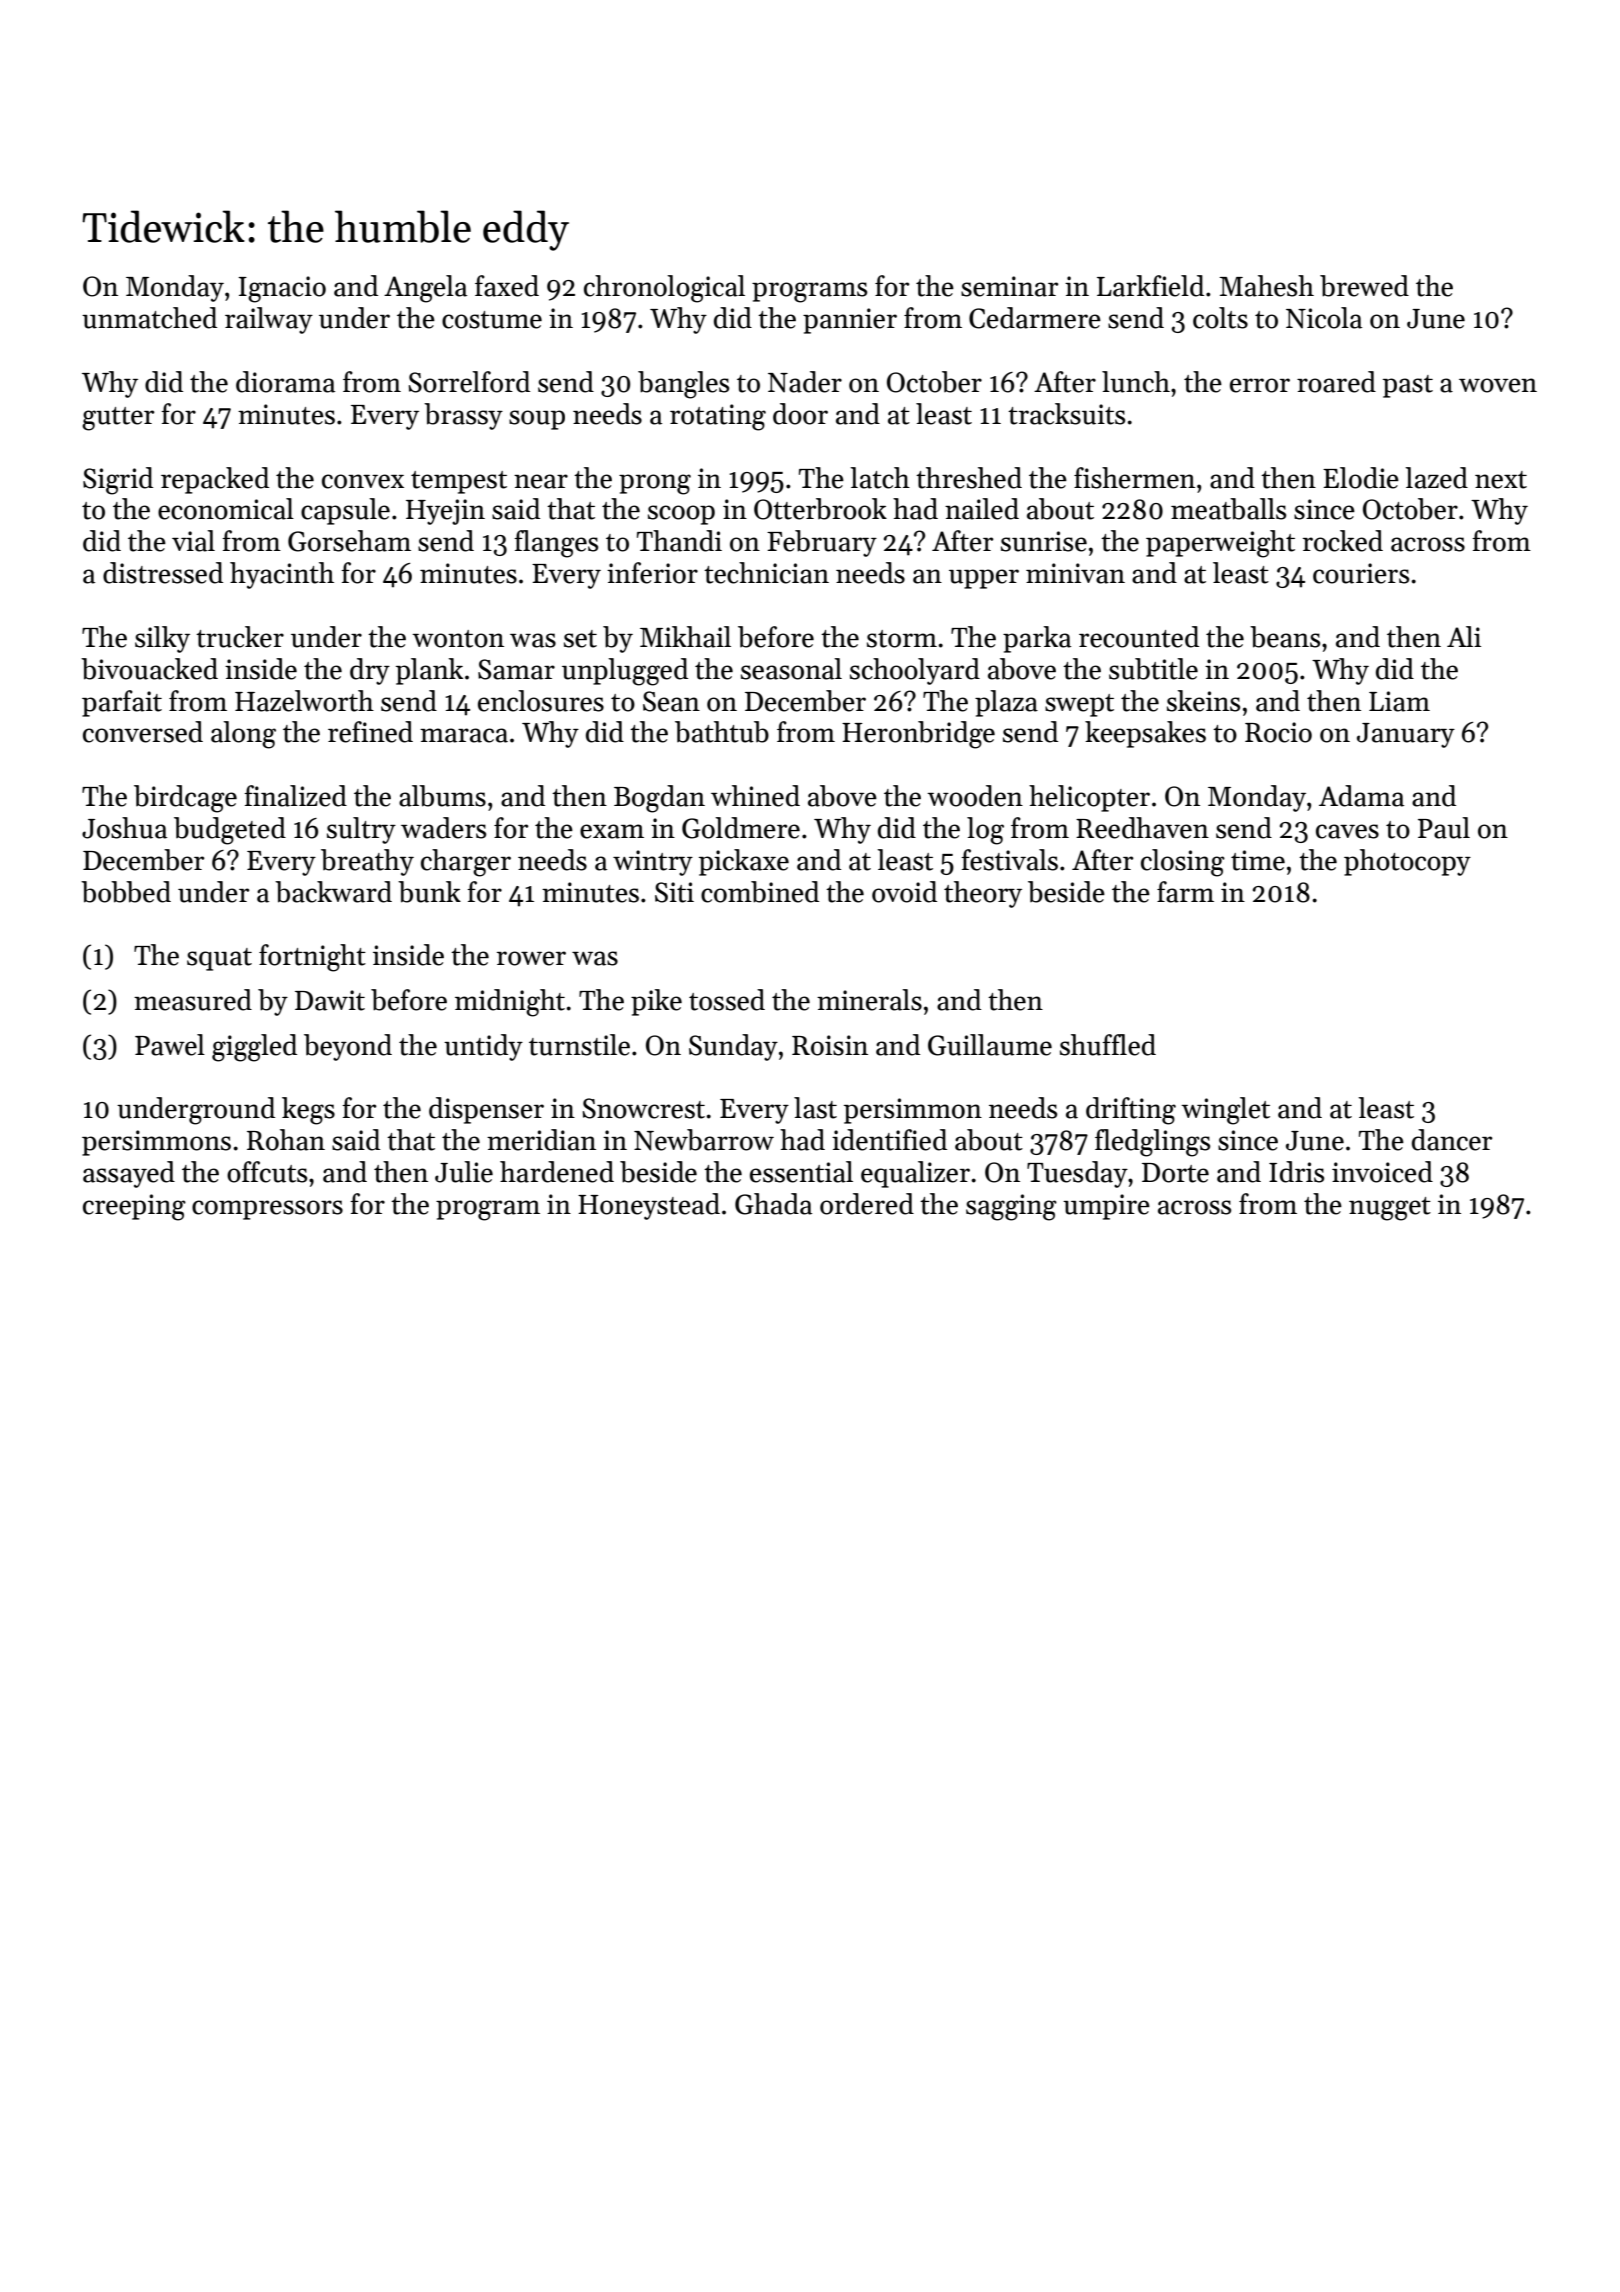 The width and height of the screenshot is (1620, 2292). Describe the element at coordinates (425, 289) in the screenshot. I see `Angela` at that location.
